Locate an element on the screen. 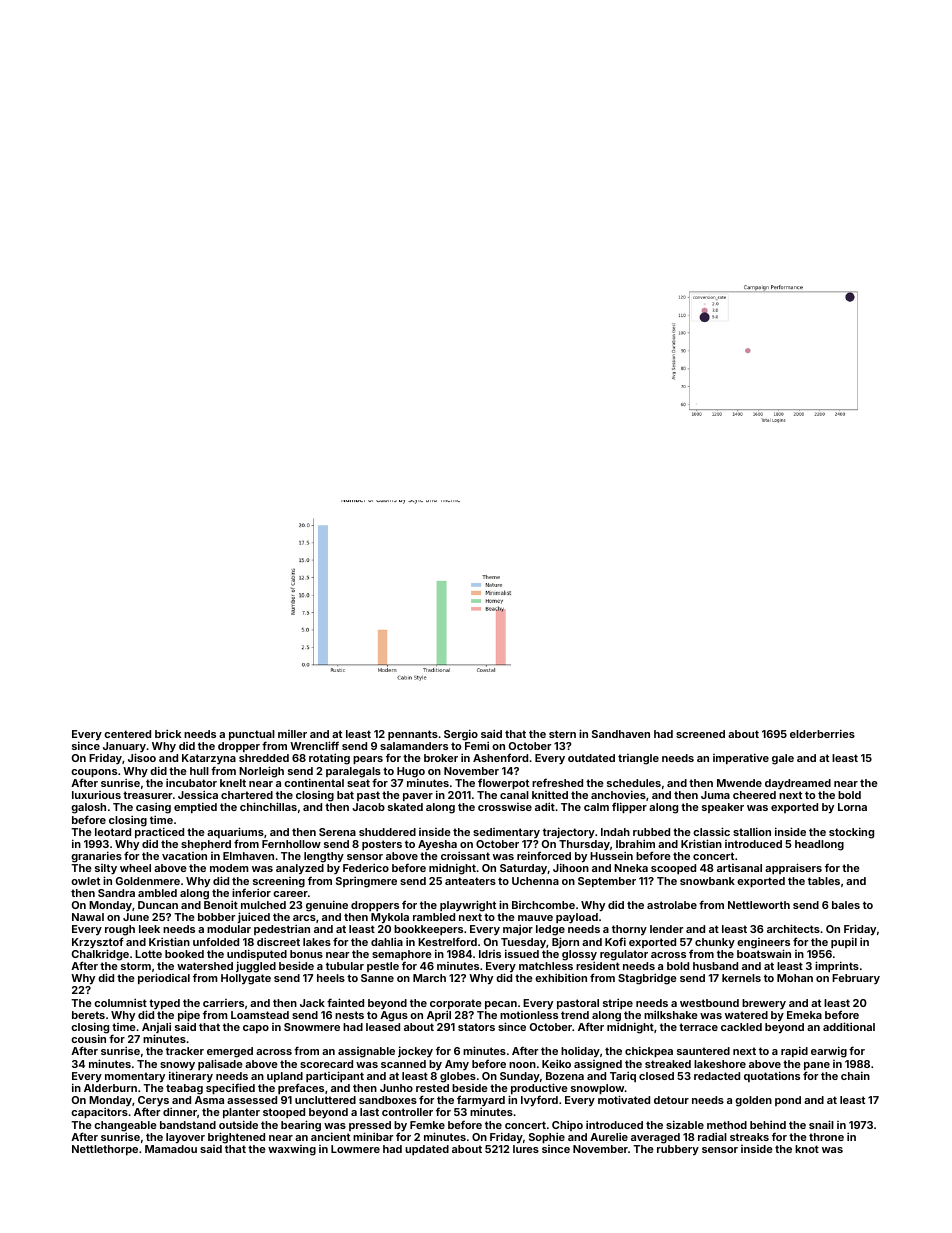 The width and height of the screenshot is (952, 1233). Jack is located at coordinates (312, 1003).
